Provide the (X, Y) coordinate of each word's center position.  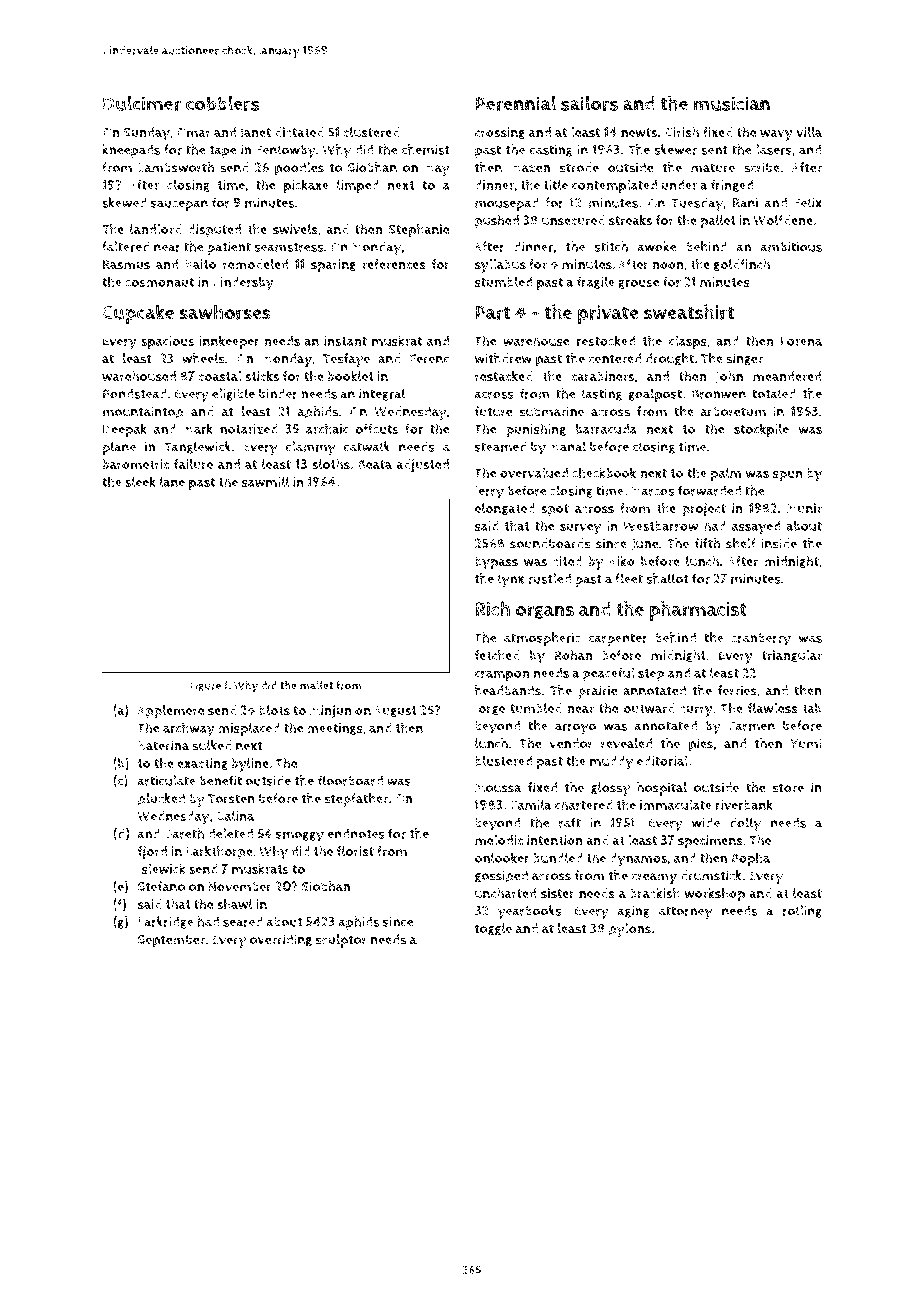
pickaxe (306, 186)
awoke (657, 246)
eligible (233, 394)
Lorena (801, 341)
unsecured (573, 220)
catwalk (367, 446)
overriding (281, 940)
